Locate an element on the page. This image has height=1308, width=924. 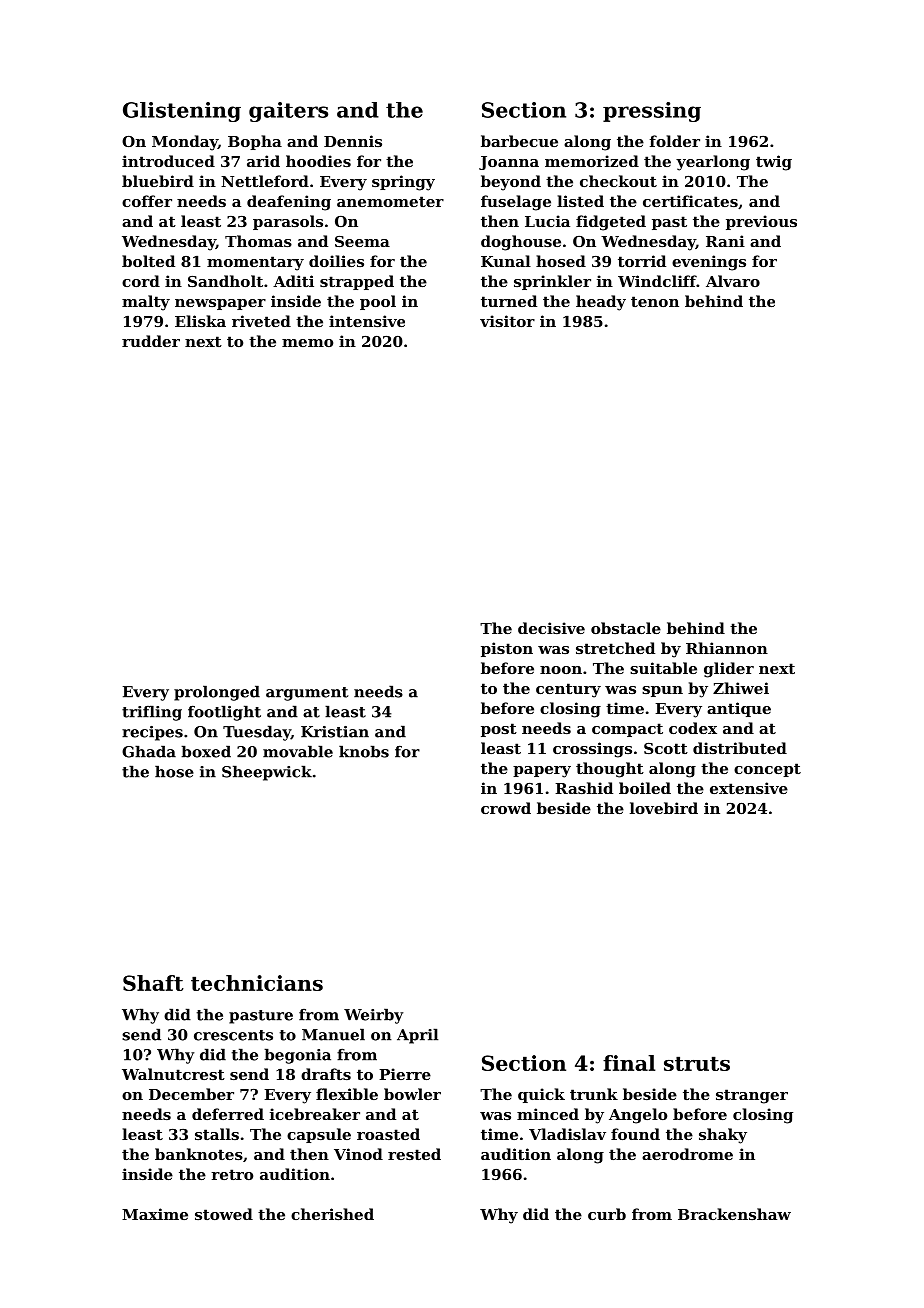
glider is located at coordinates (729, 670).
